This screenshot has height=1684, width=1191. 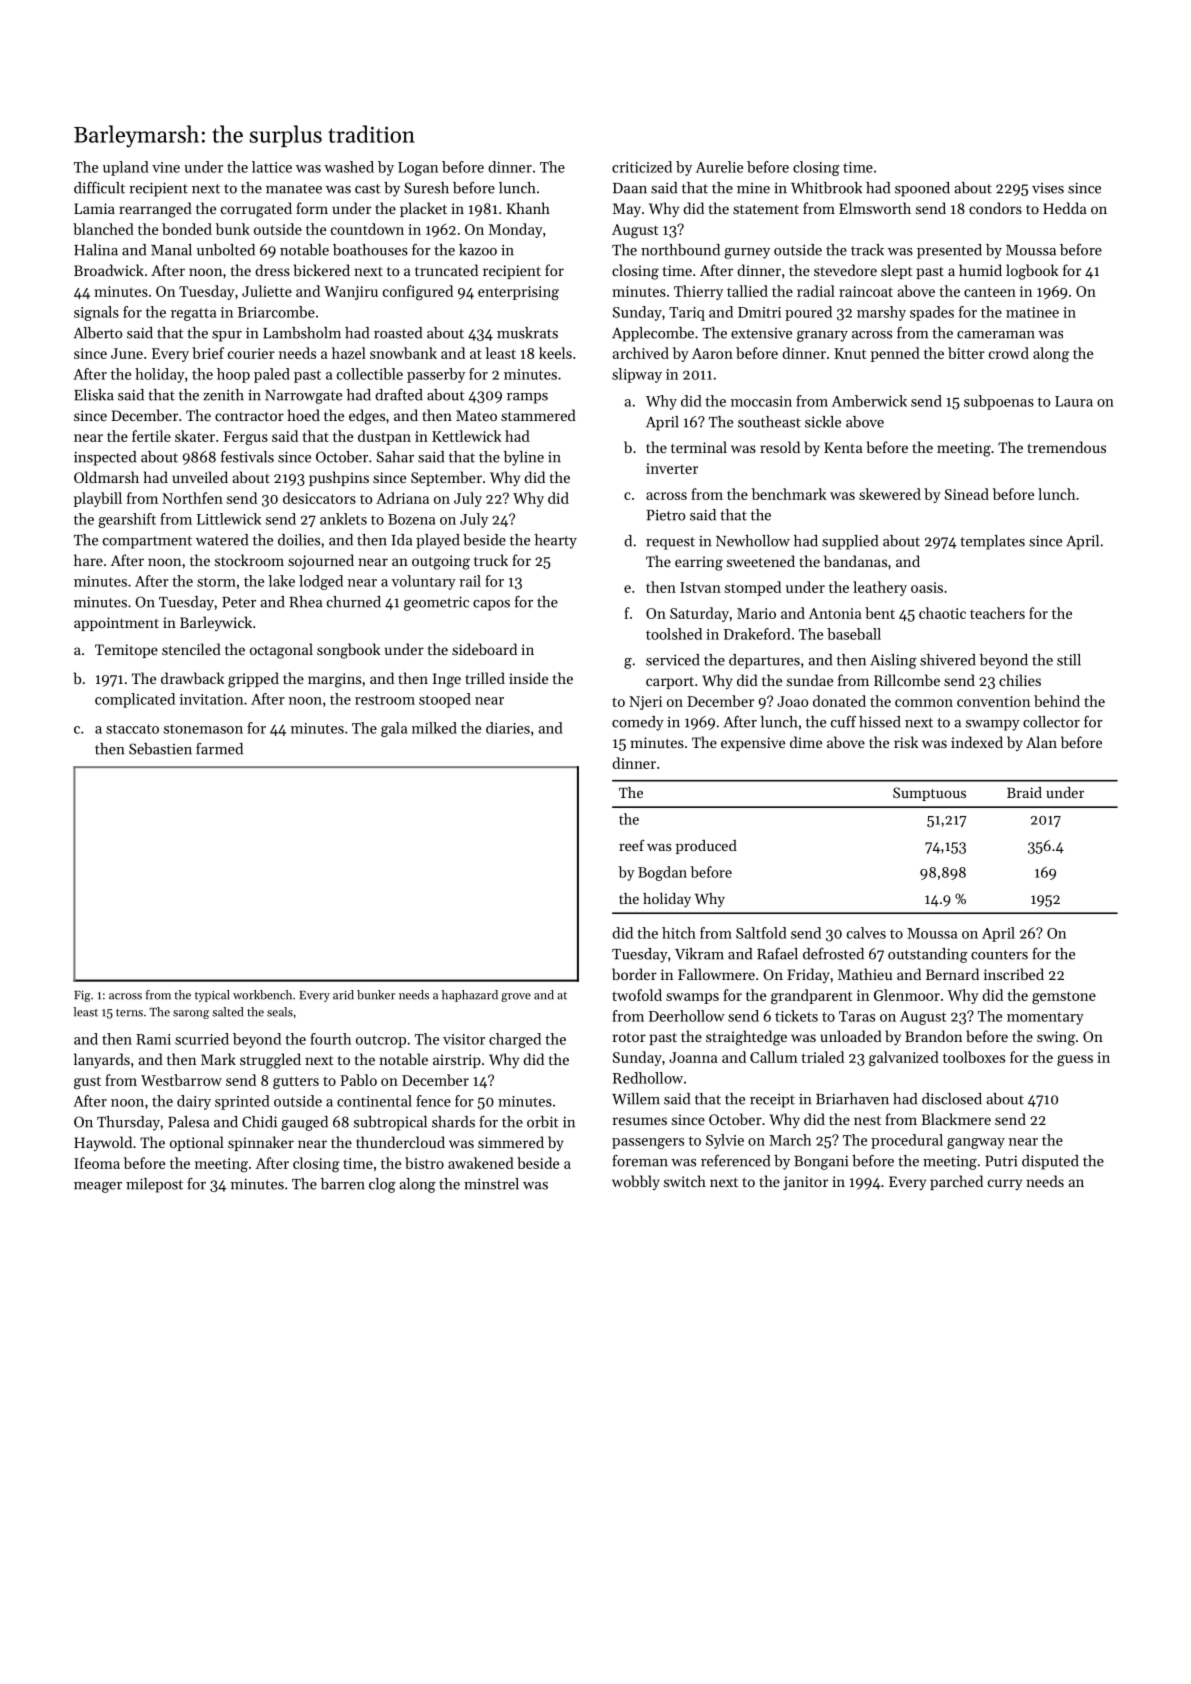 What do you see at coordinates (528, 678) in the screenshot?
I see `inside` at bounding box center [528, 678].
